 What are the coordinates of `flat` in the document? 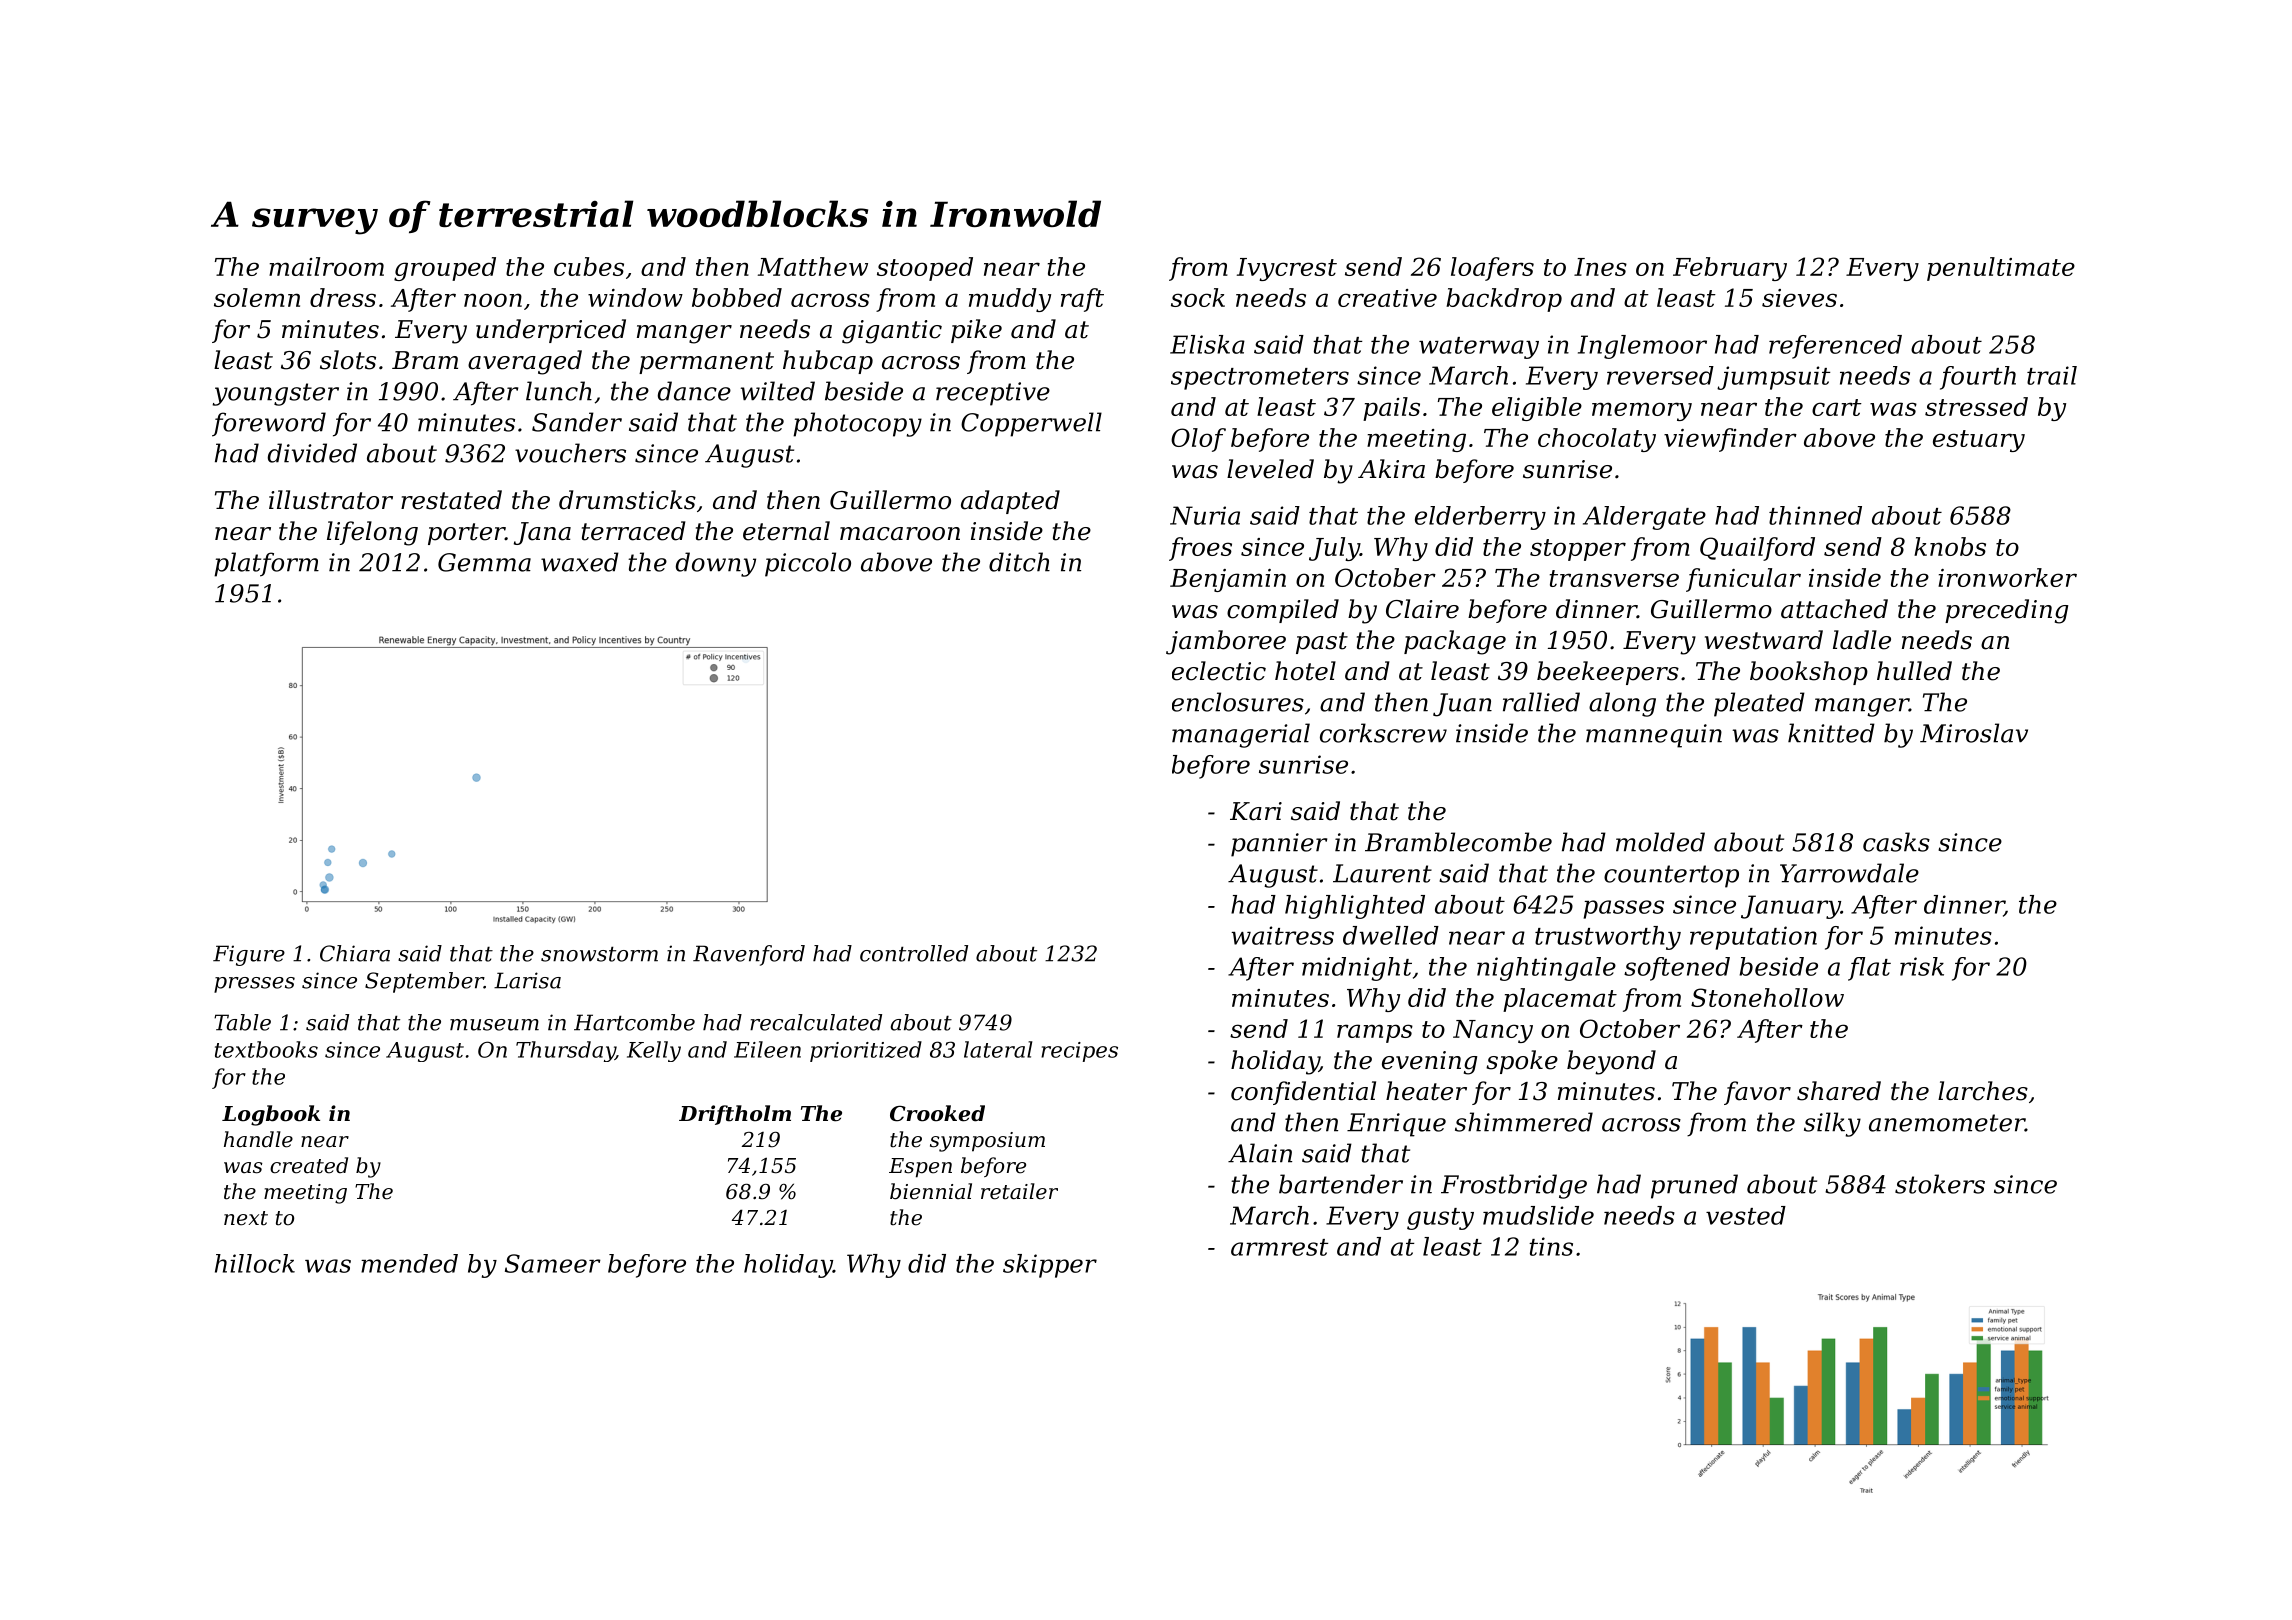 It's located at (1869, 969).
